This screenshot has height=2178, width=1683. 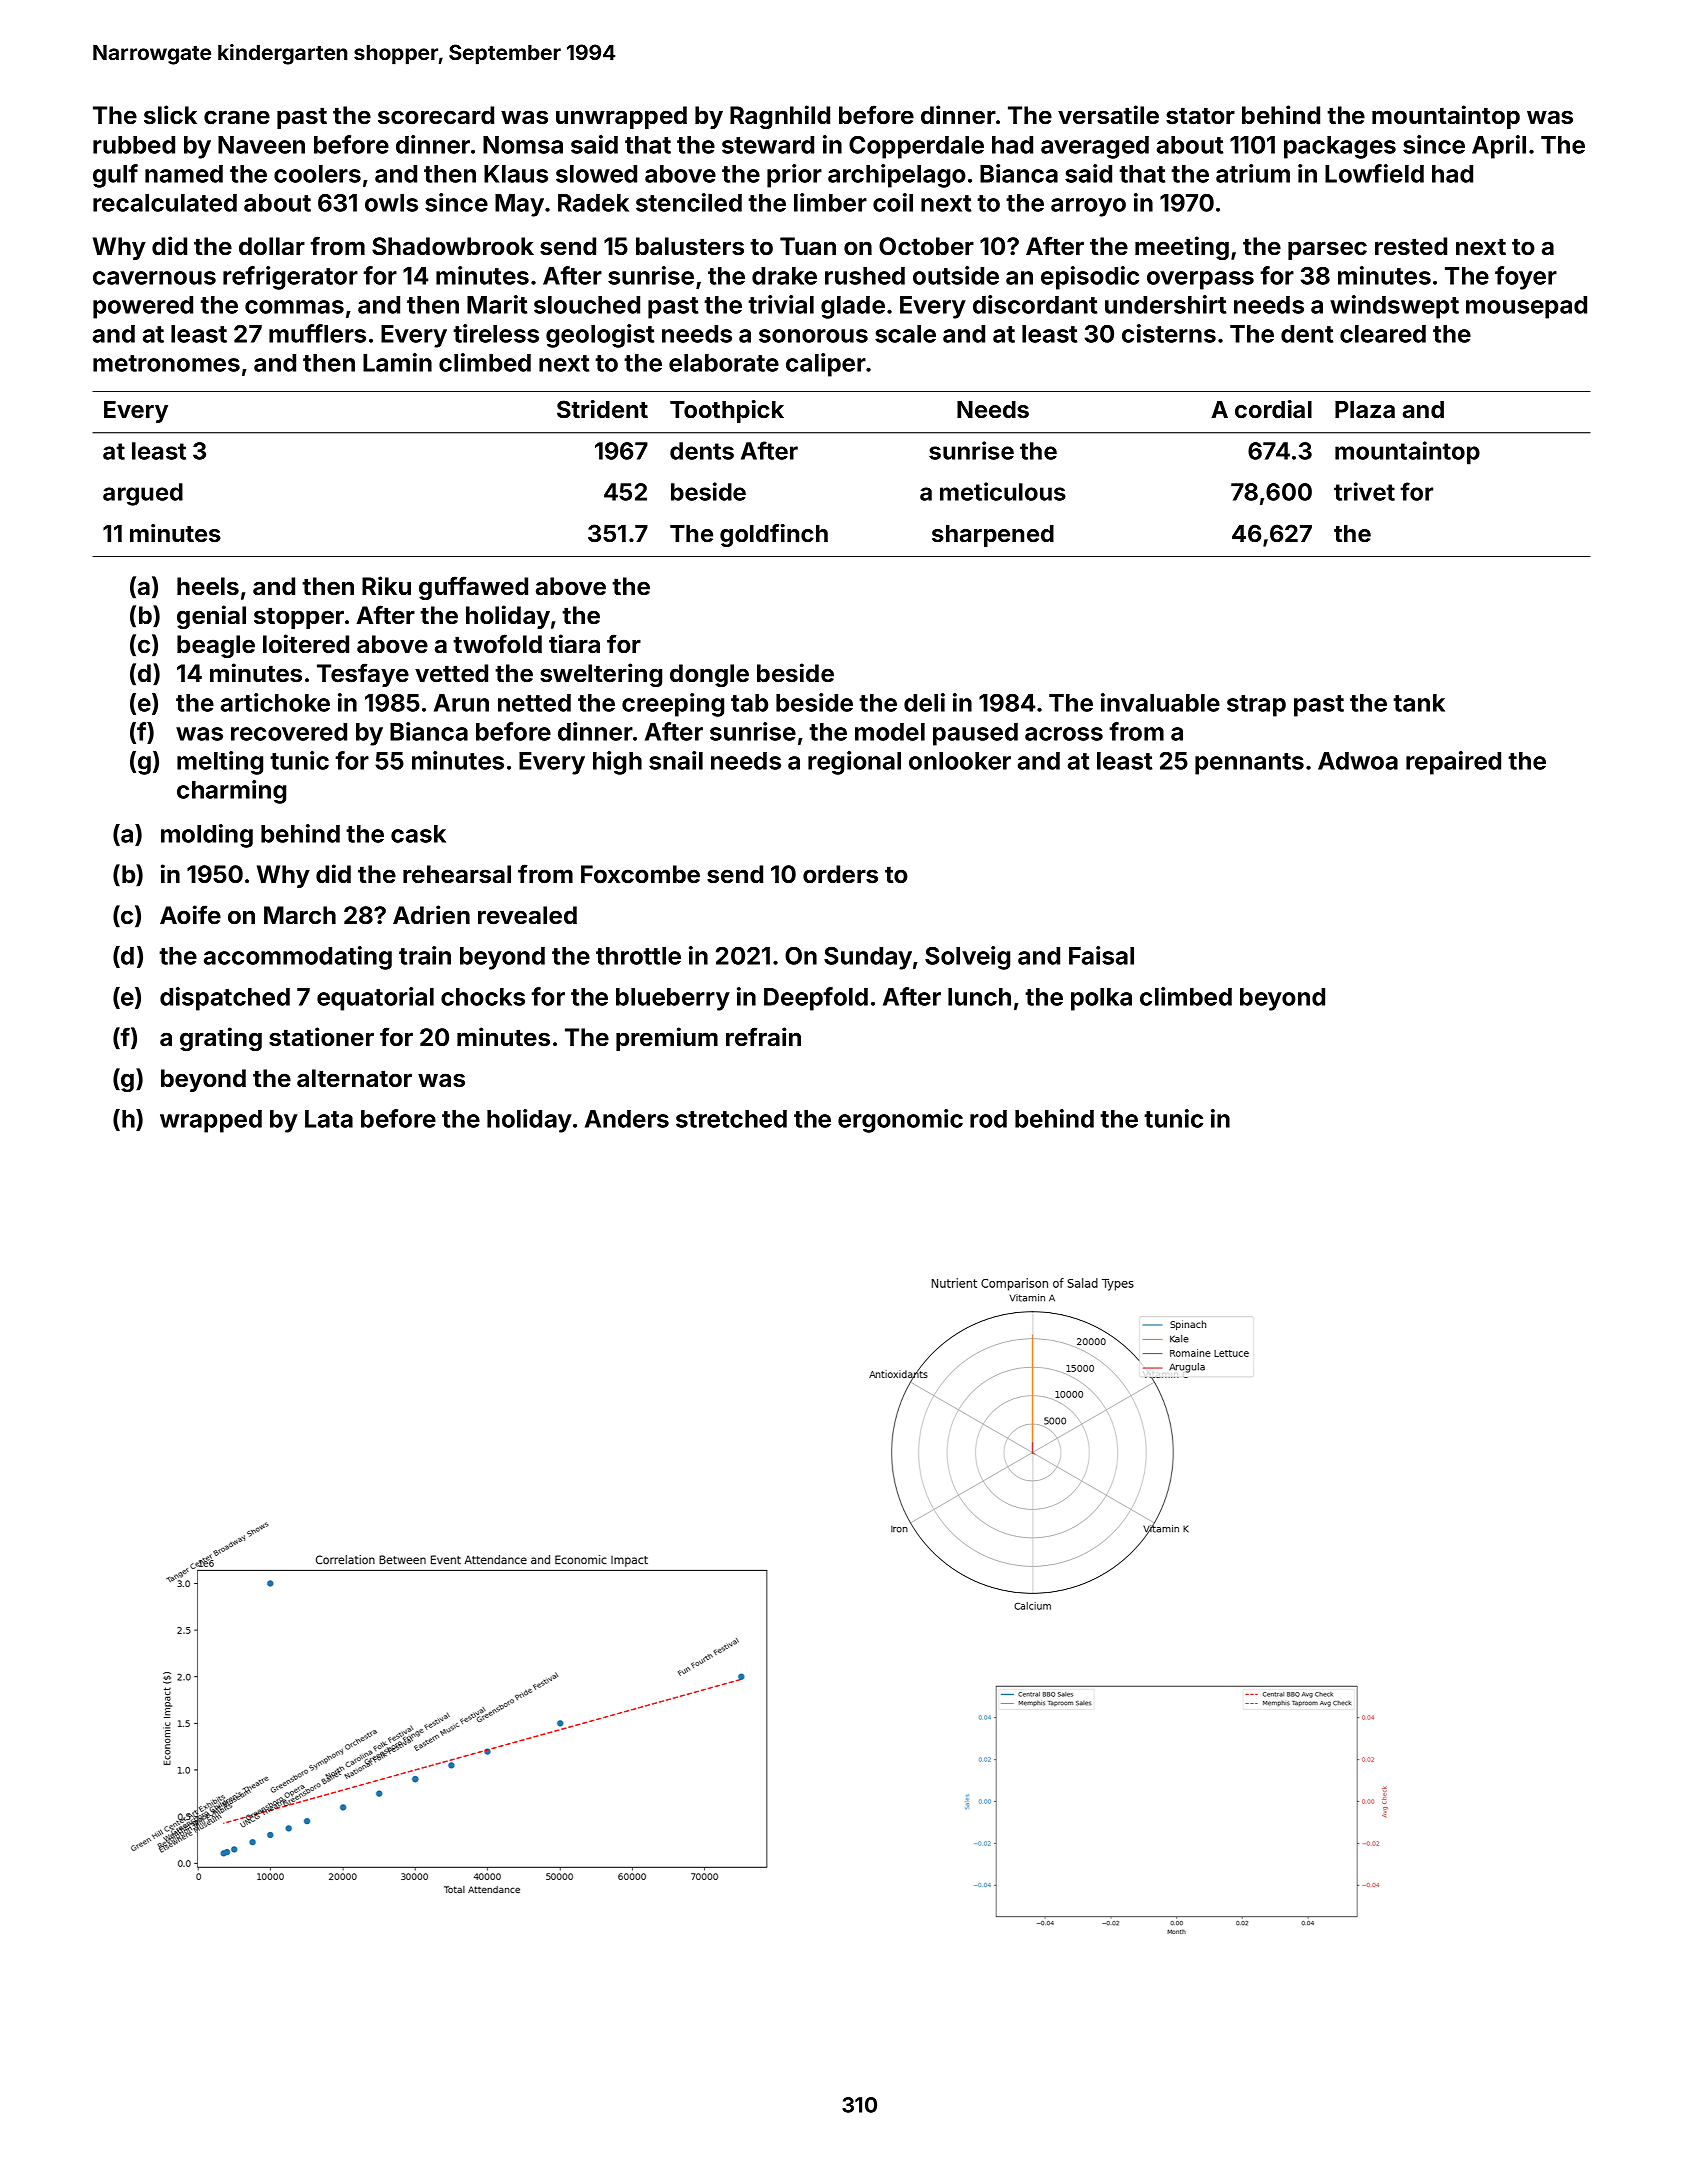 What do you see at coordinates (1411, 246) in the screenshot?
I see `rested` at bounding box center [1411, 246].
